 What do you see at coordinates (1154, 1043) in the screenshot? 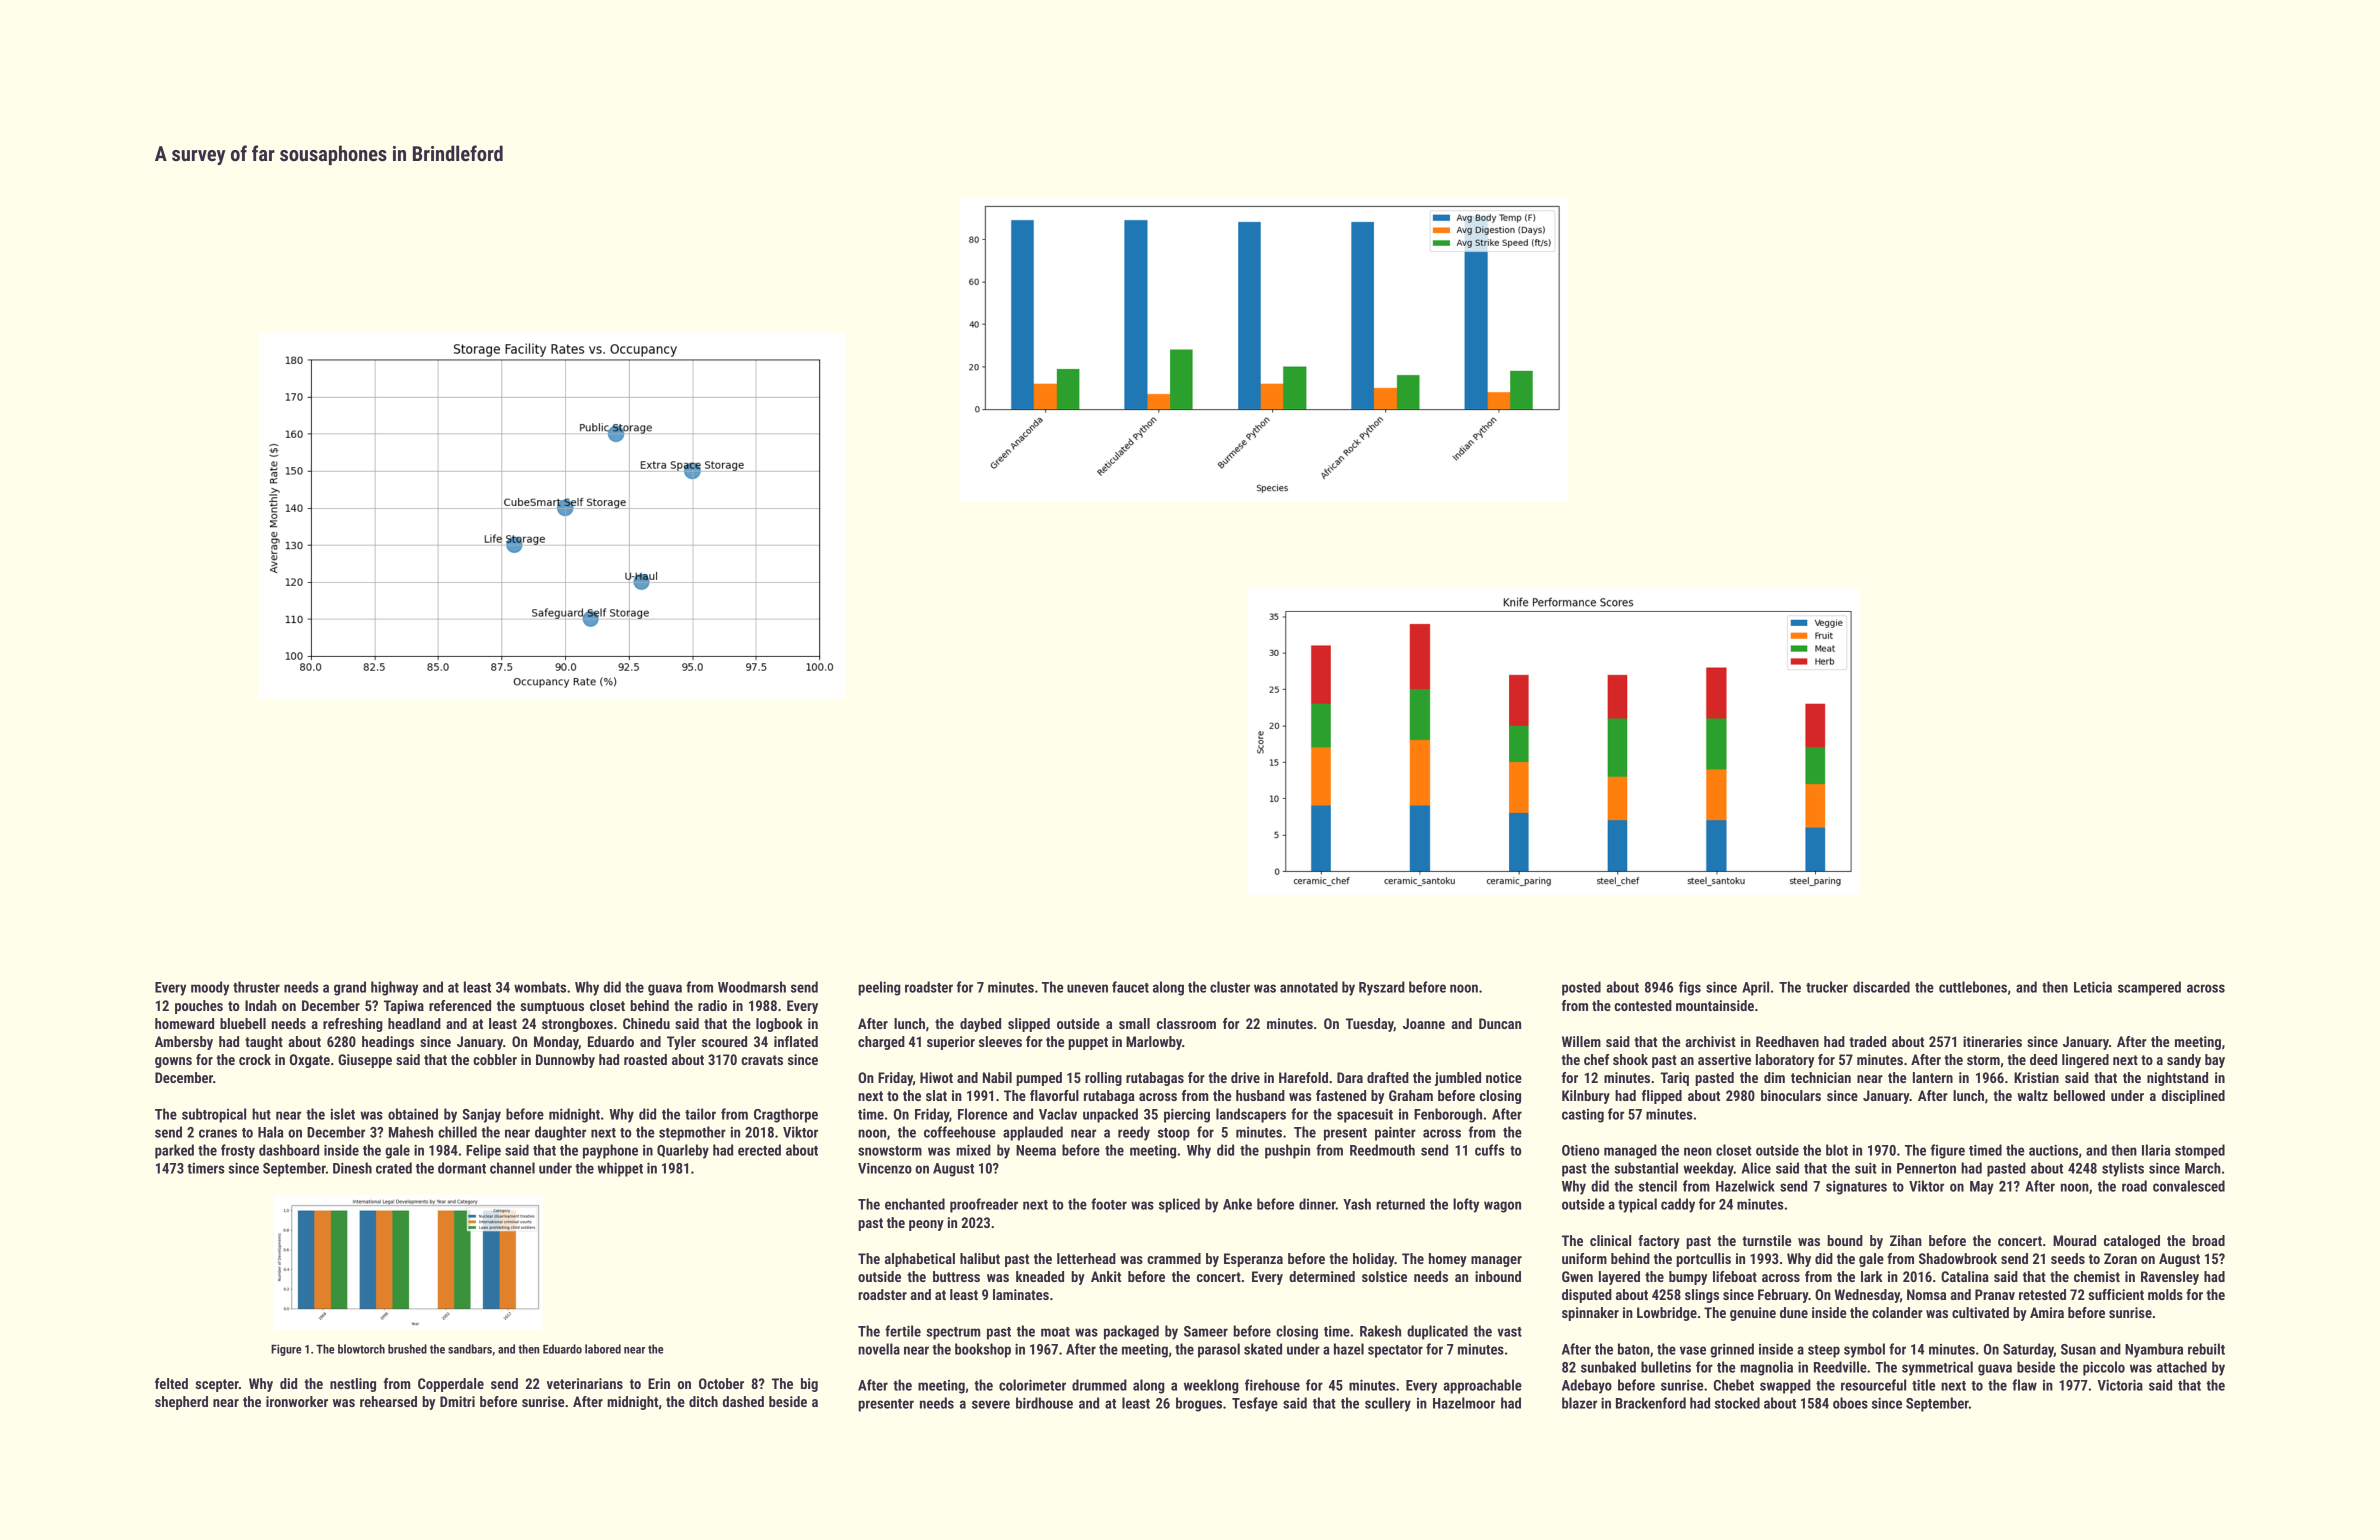
I see `Marlowby` at bounding box center [1154, 1043].
